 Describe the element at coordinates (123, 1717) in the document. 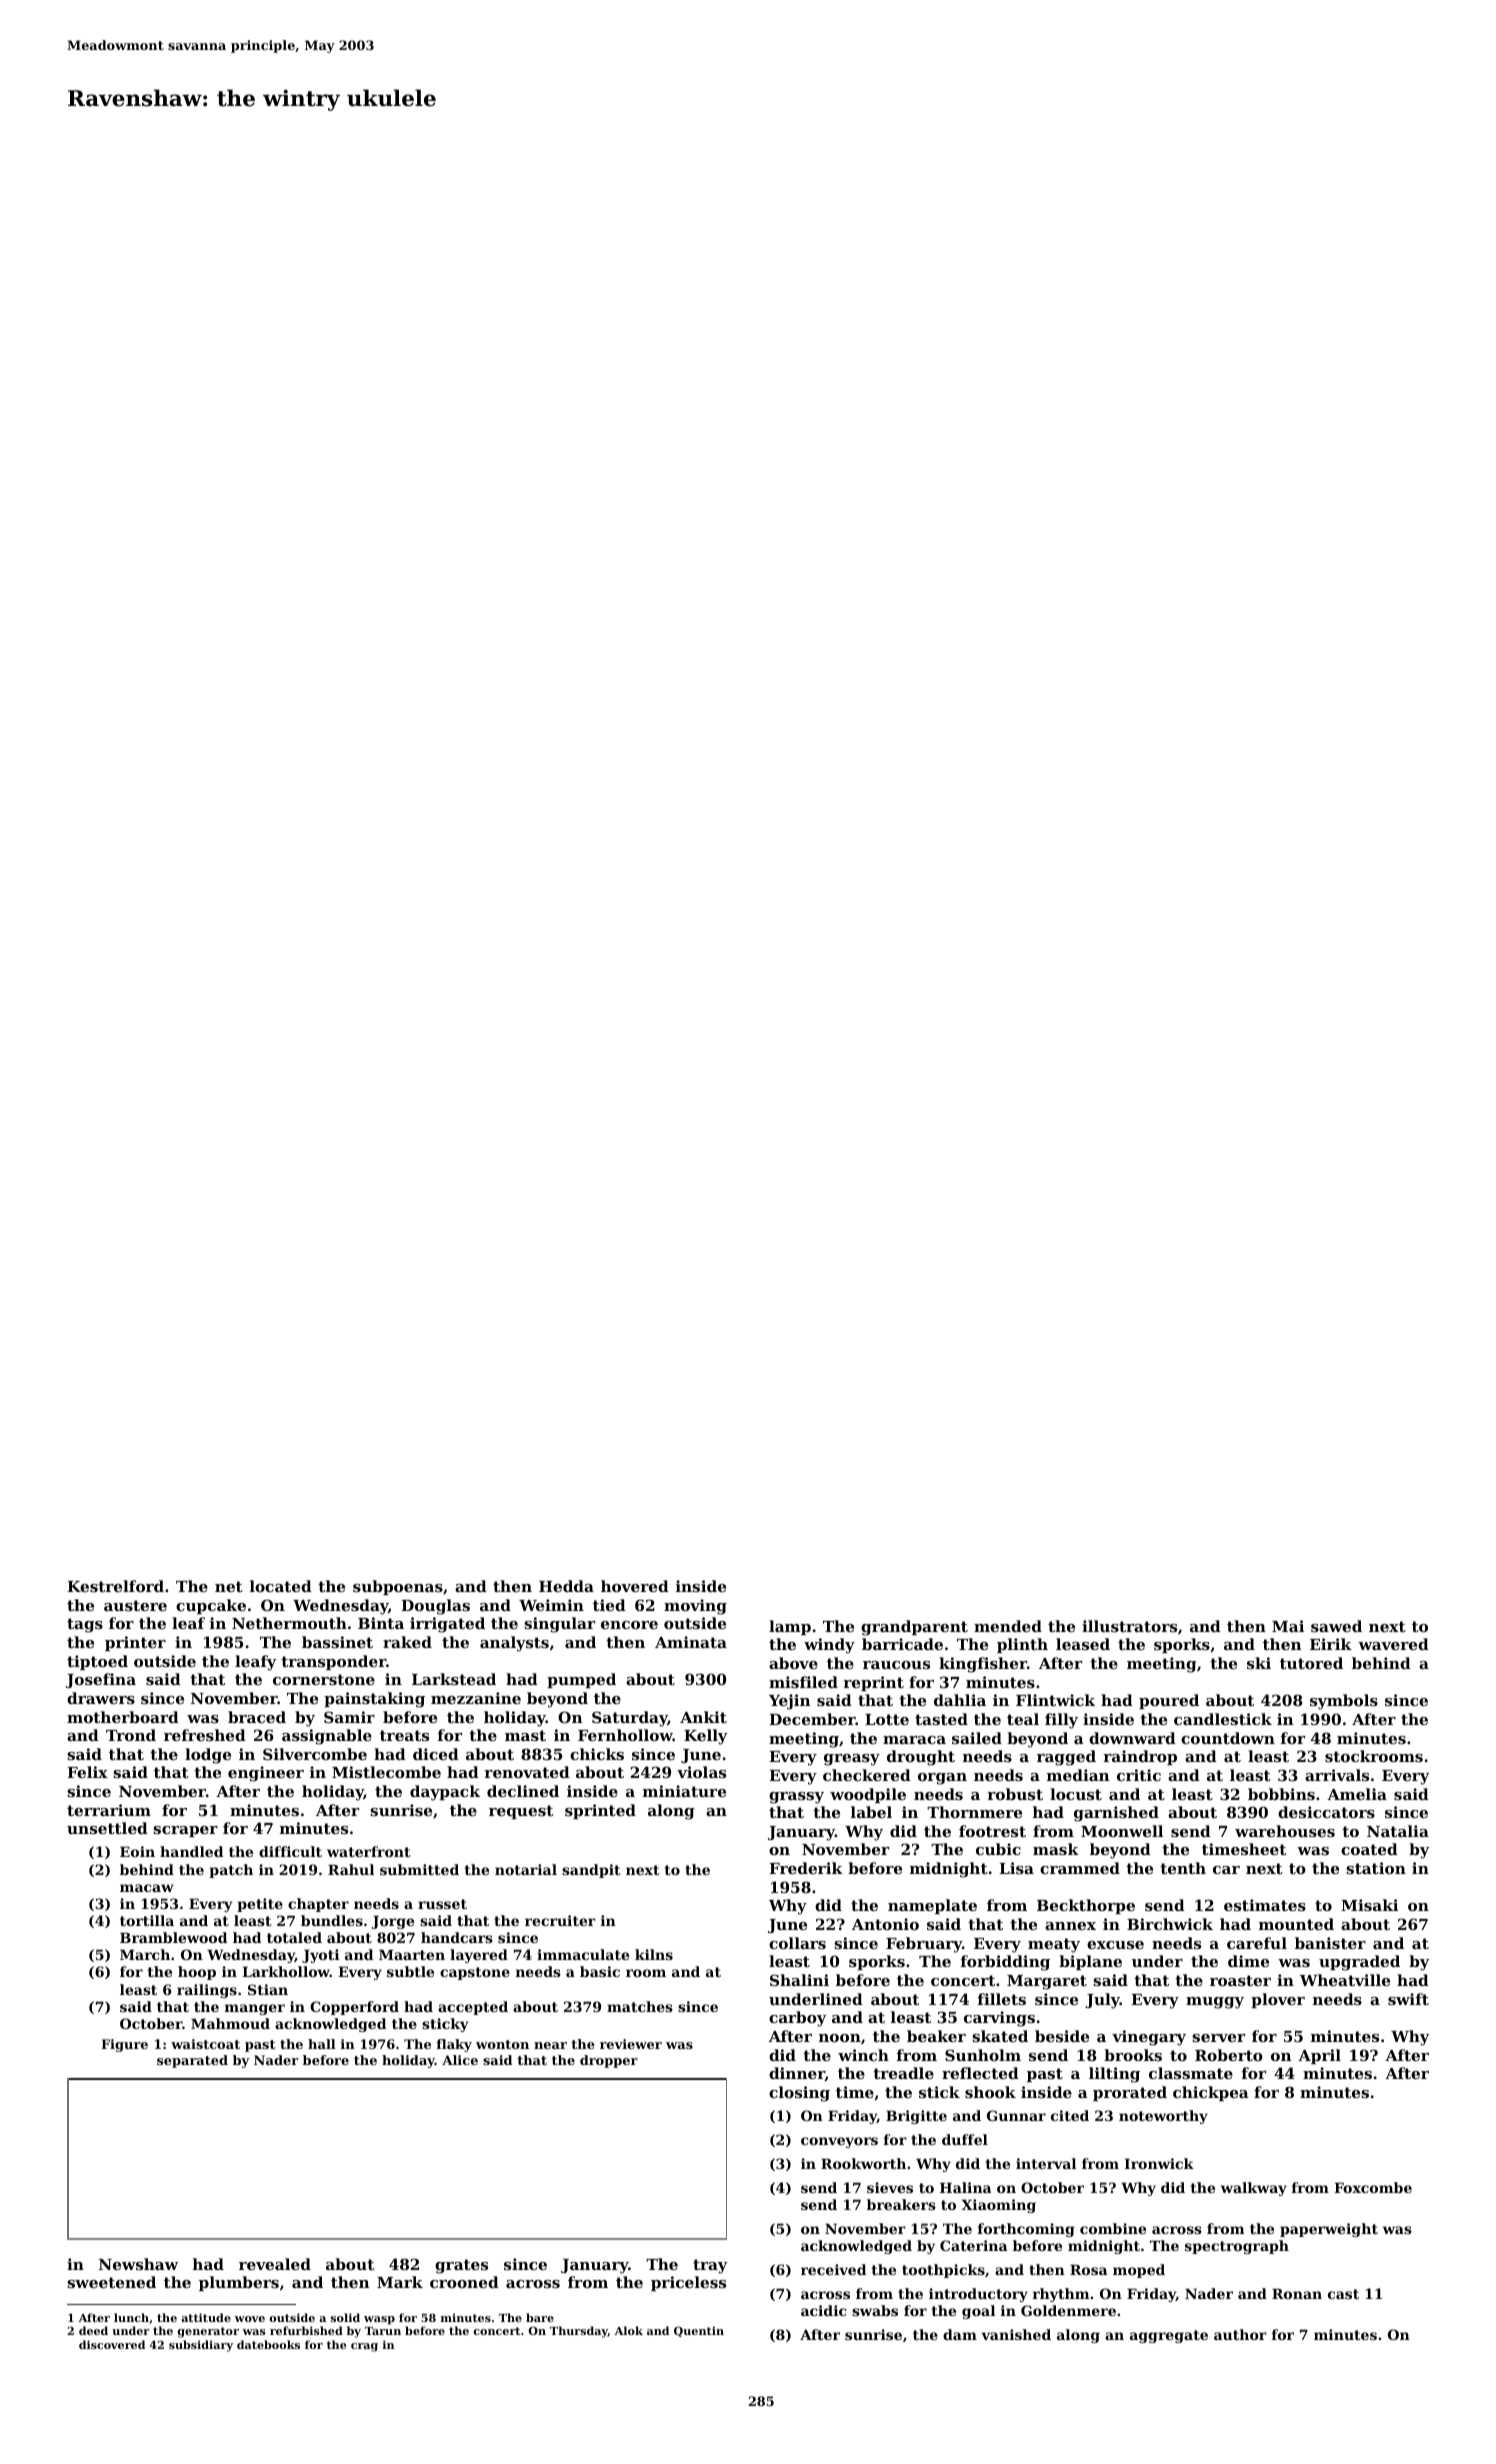

I see `motherboard` at that location.
